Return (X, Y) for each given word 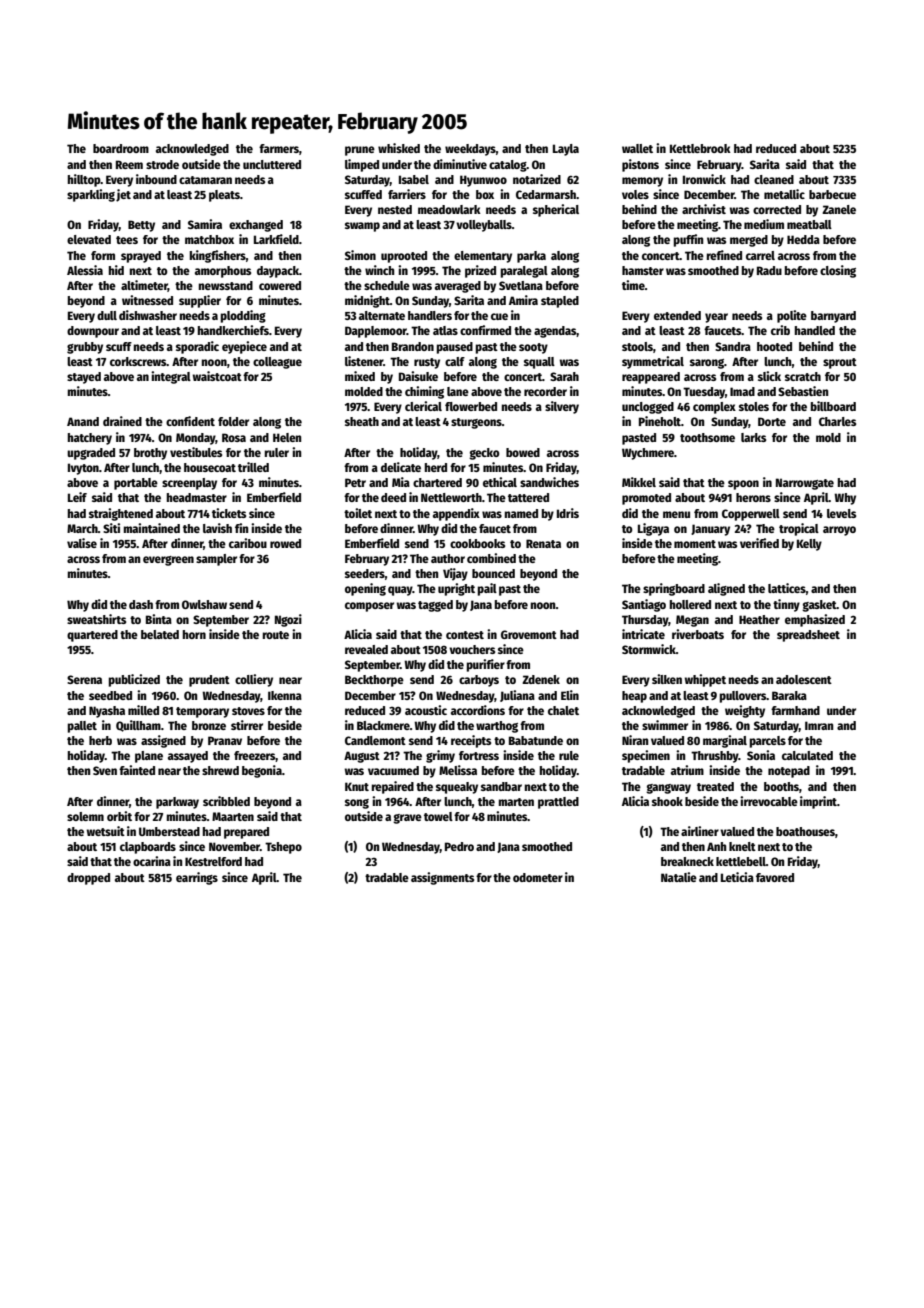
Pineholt (660, 421)
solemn (85, 816)
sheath (362, 421)
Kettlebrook (700, 148)
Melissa (458, 770)
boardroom (121, 148)
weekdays (470, 150)
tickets (229, 513)
